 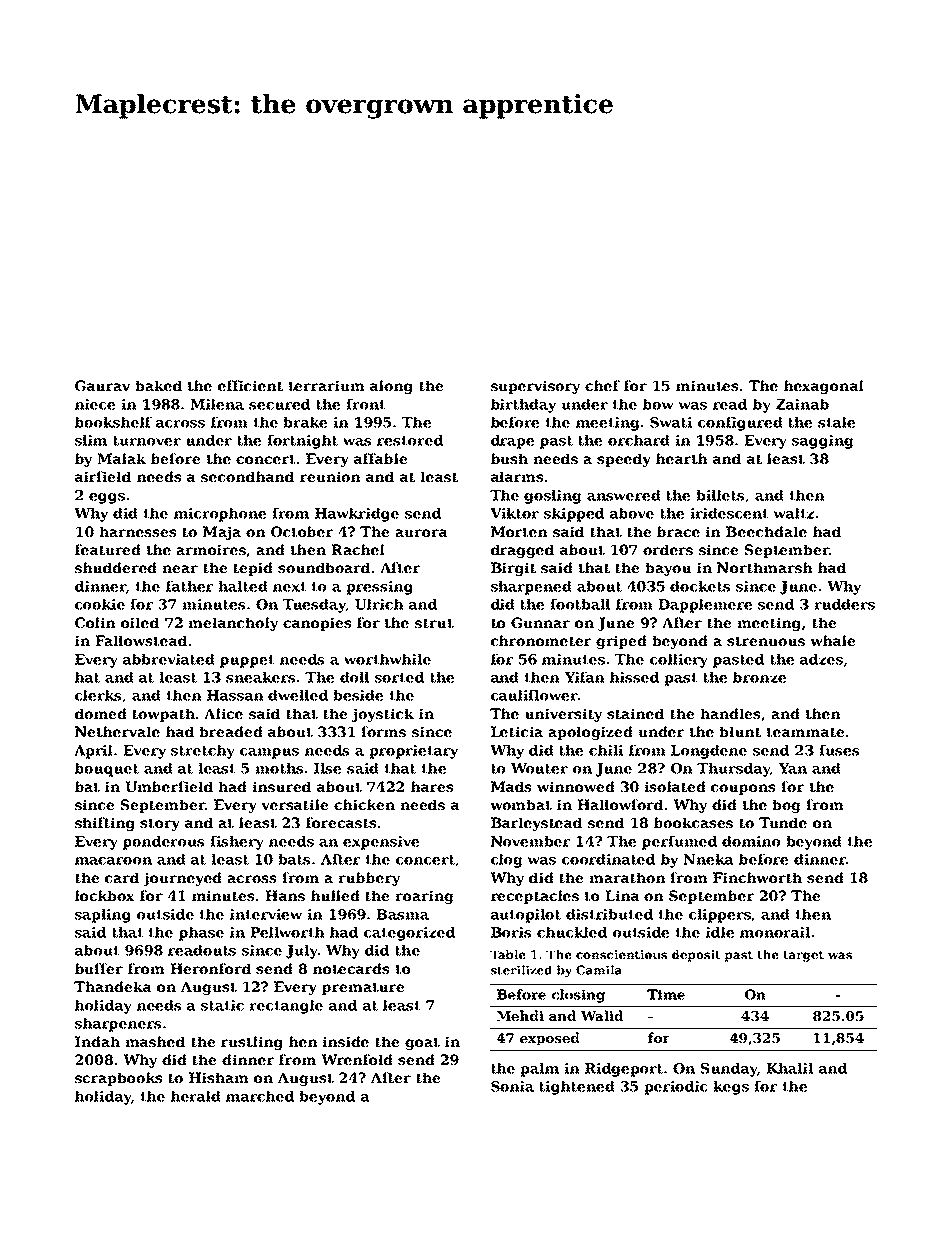 I want to click on scrapbooks, so click(x=119, y=1079).
